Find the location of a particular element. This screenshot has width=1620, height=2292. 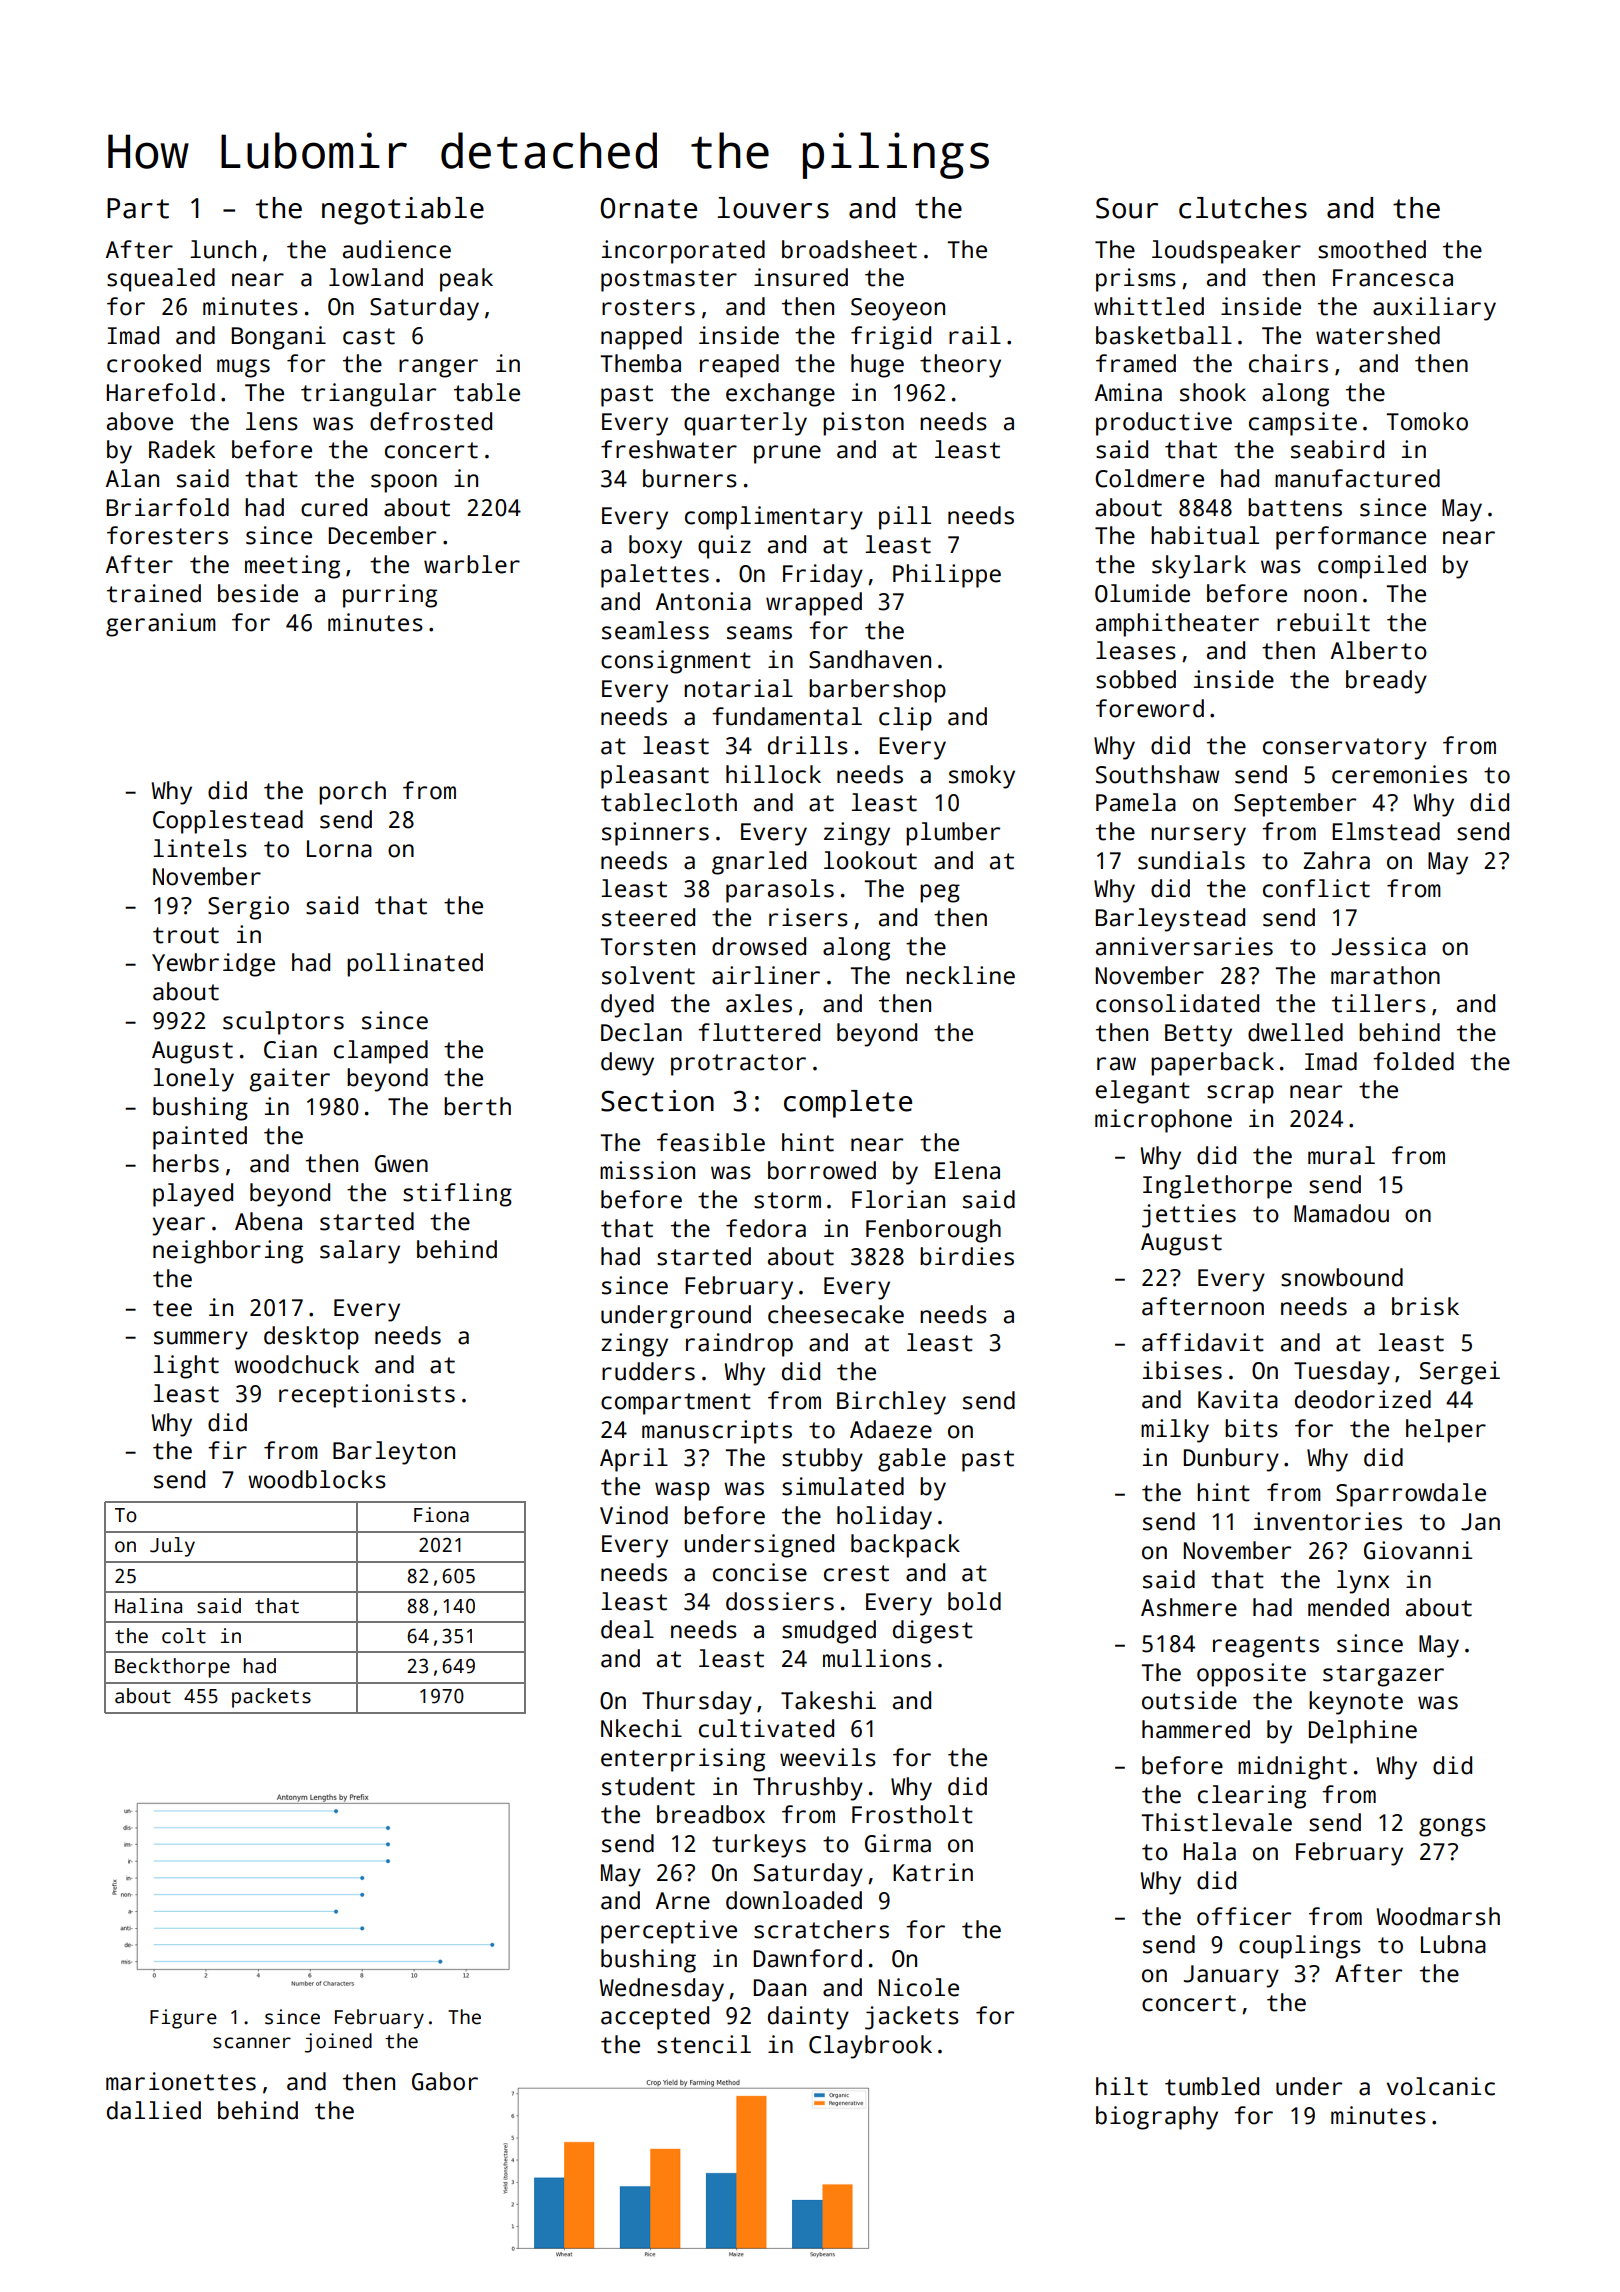

trained is located at coordinates (154, 593).
